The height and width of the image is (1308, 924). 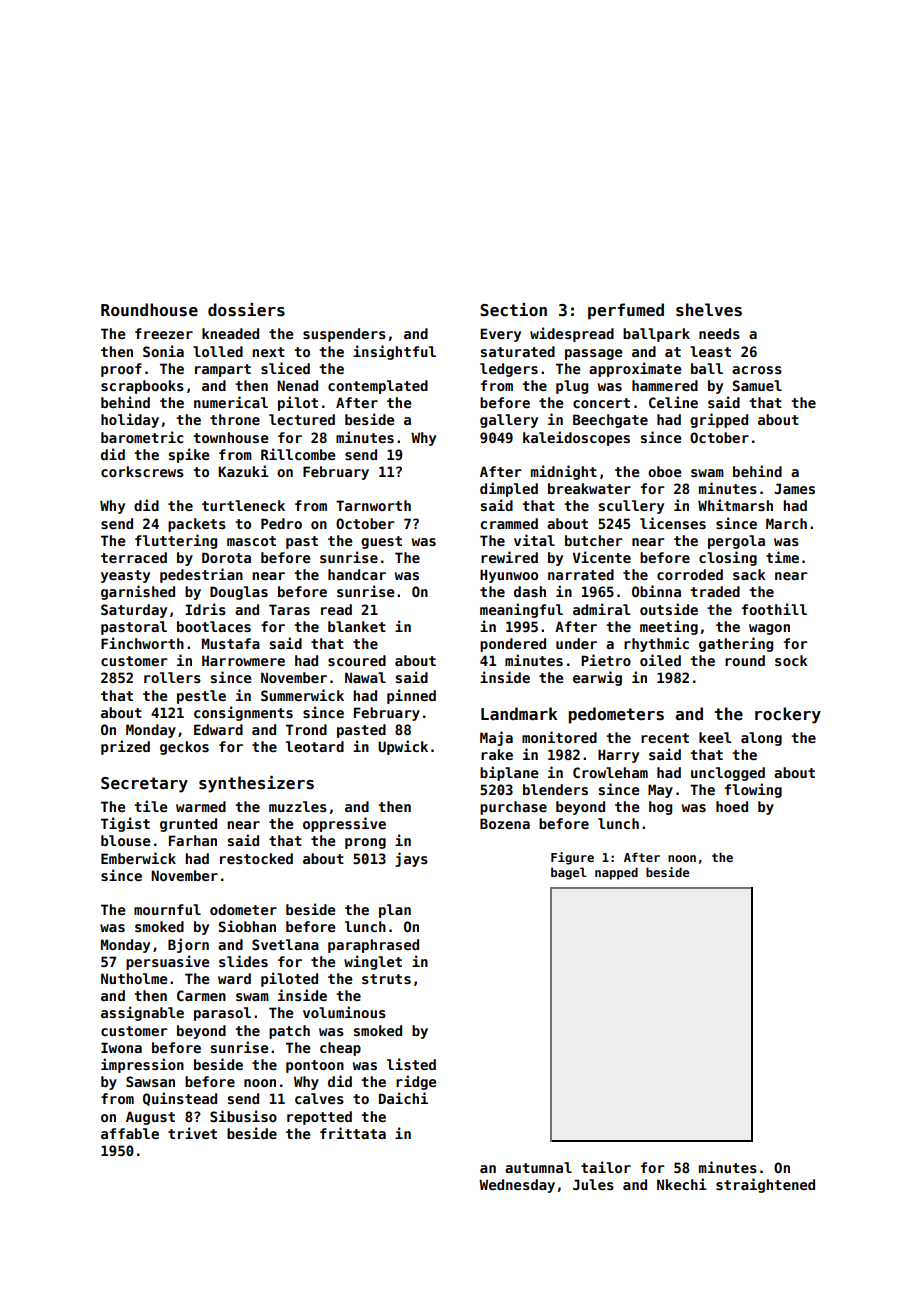 What do you see at coordinates (201, 575) in the image?
I see `pedestrian` at bounding box center [201, 575].
